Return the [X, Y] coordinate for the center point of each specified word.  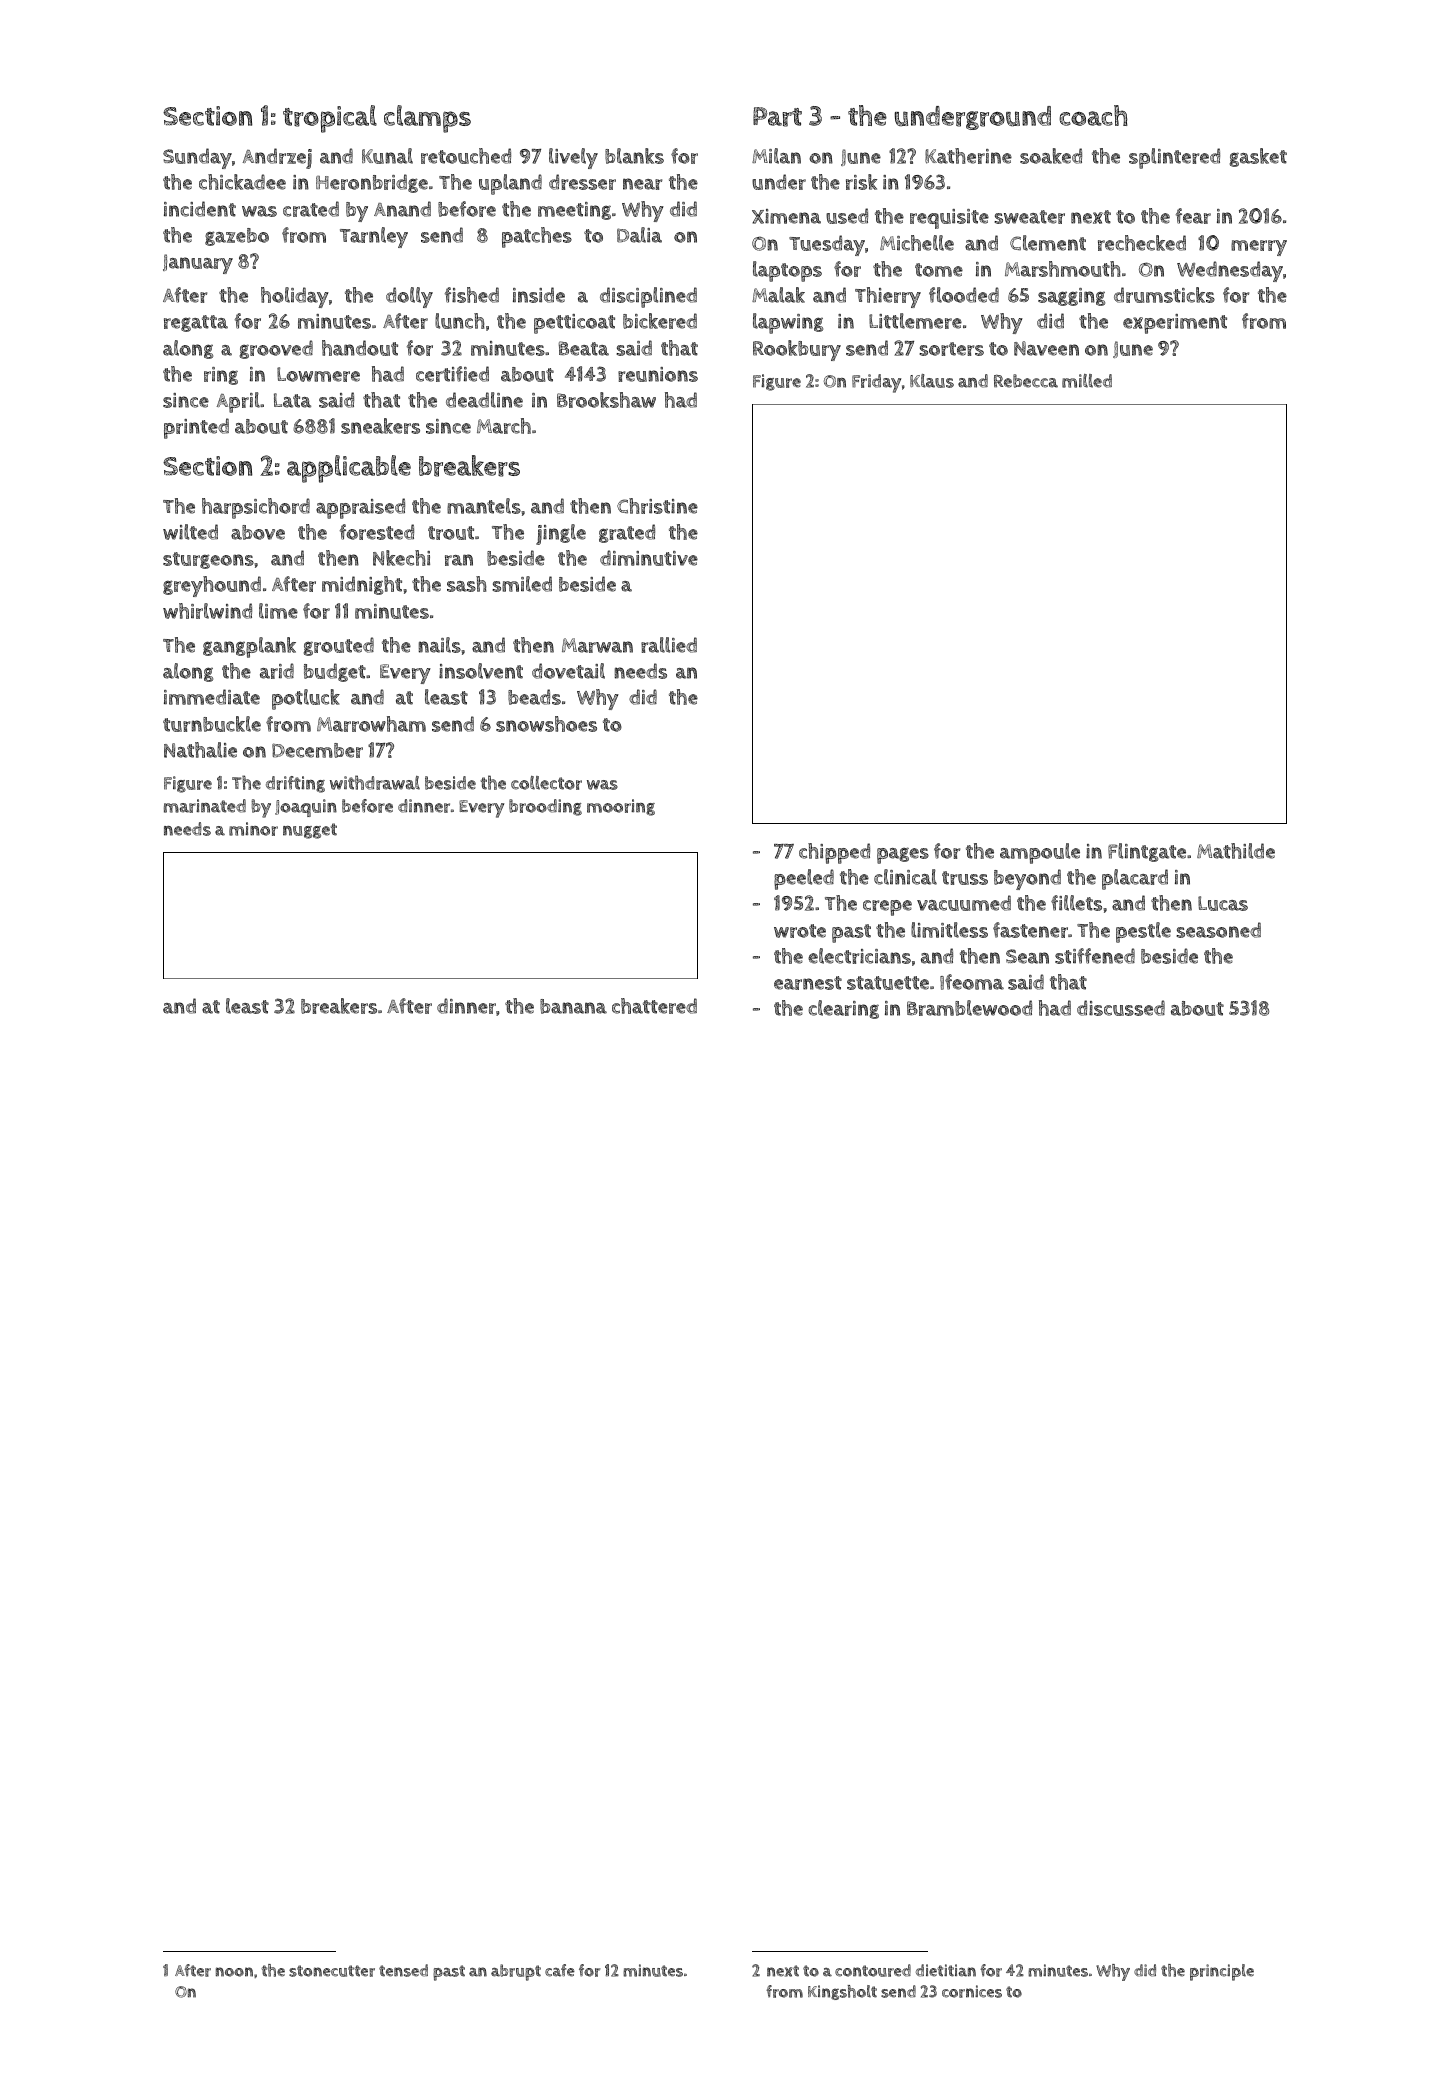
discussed [1121, 1008]
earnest [808, 983]
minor [253, 829]
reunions [658, 374]
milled [1087, 381]
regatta [196, 323]
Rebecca [1026, 381]
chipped [834, 853]
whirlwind [207, 611]
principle [1222, 1972]
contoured [873, 1970]
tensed [403, 1970]
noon [234, 1972]
